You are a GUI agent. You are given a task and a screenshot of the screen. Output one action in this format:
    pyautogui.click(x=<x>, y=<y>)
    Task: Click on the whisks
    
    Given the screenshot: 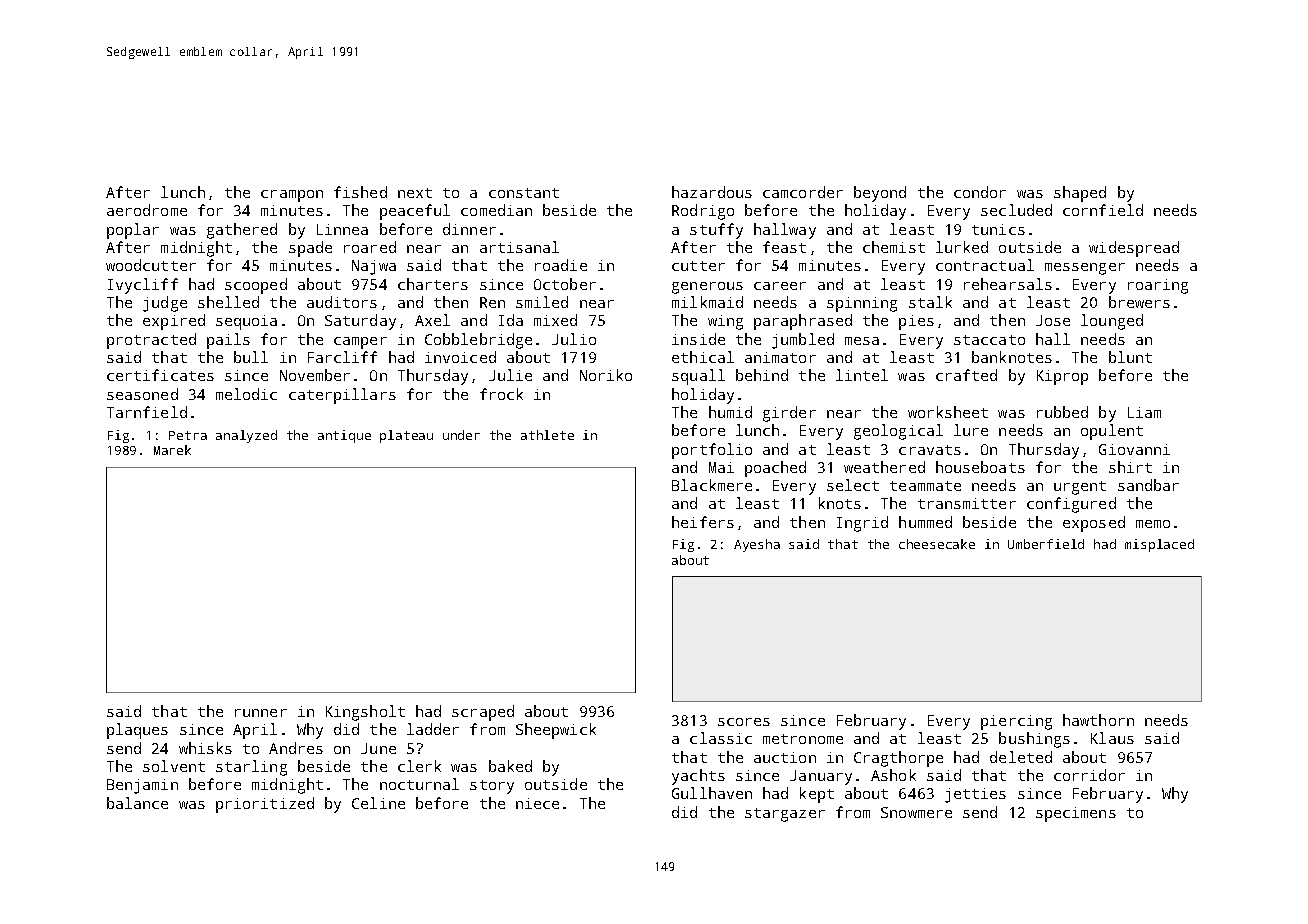 What is the action you would take?
    pyautogui.click(x=205, y=748)
